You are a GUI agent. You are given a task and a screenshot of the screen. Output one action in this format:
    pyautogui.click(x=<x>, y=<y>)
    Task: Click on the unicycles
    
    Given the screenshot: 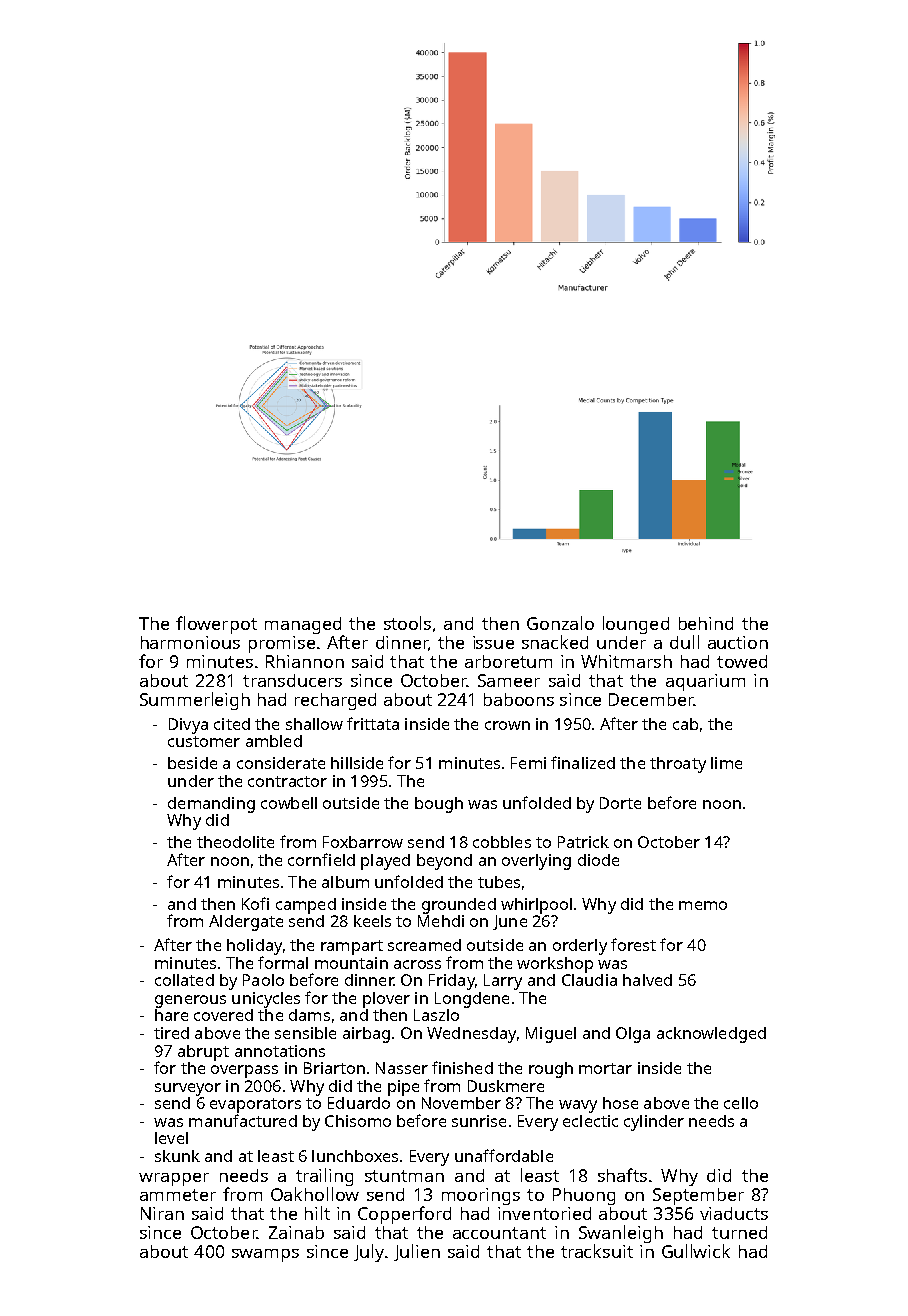 What is the action you would take?
    pyautogui.click(x=266, y=1000)
